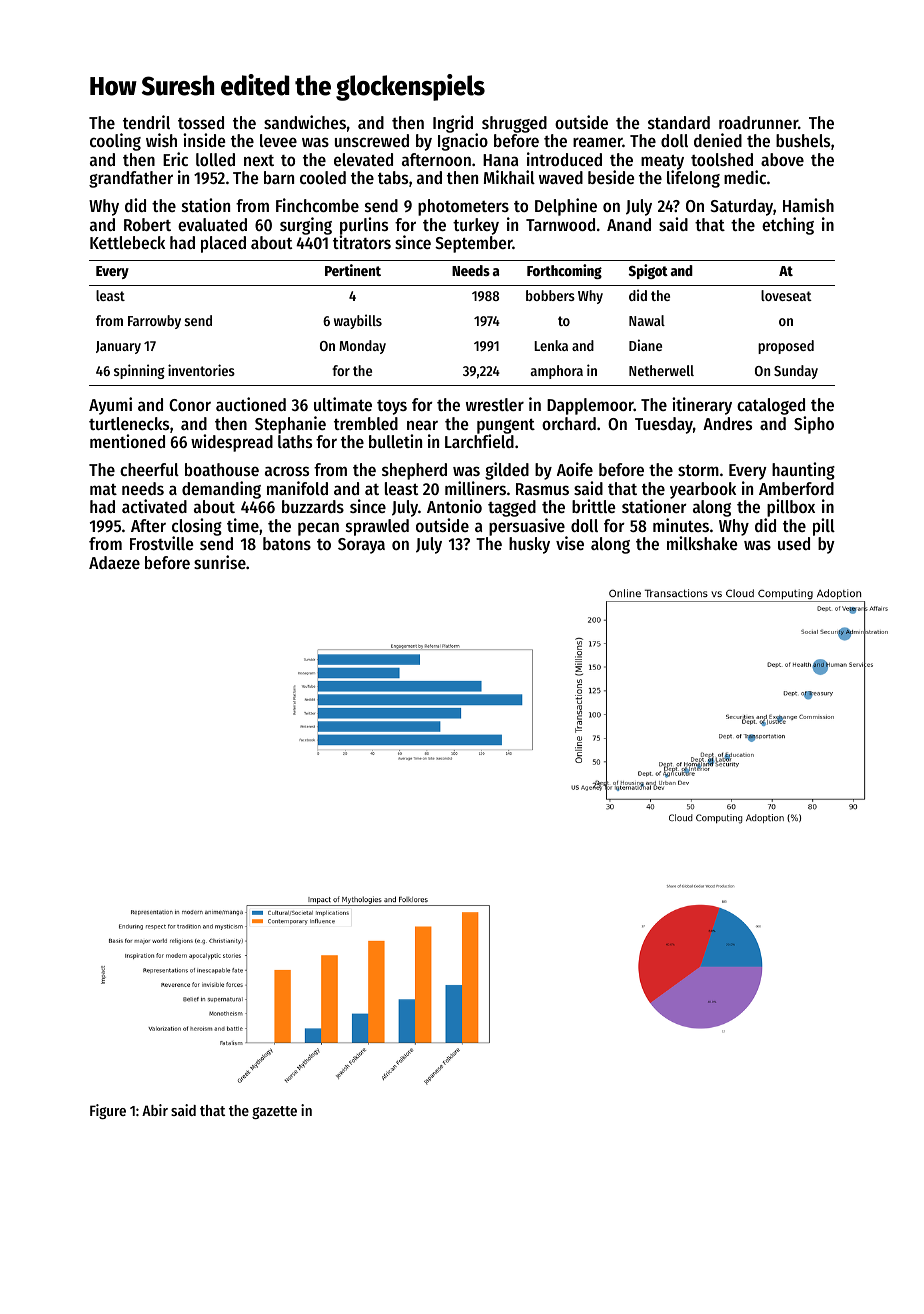 The height and width of the screenshot is (1314, 924). What do you see at coordinates (215, 159) in the screenshot?
I see `lolled` at bounding box center [215, 159].
